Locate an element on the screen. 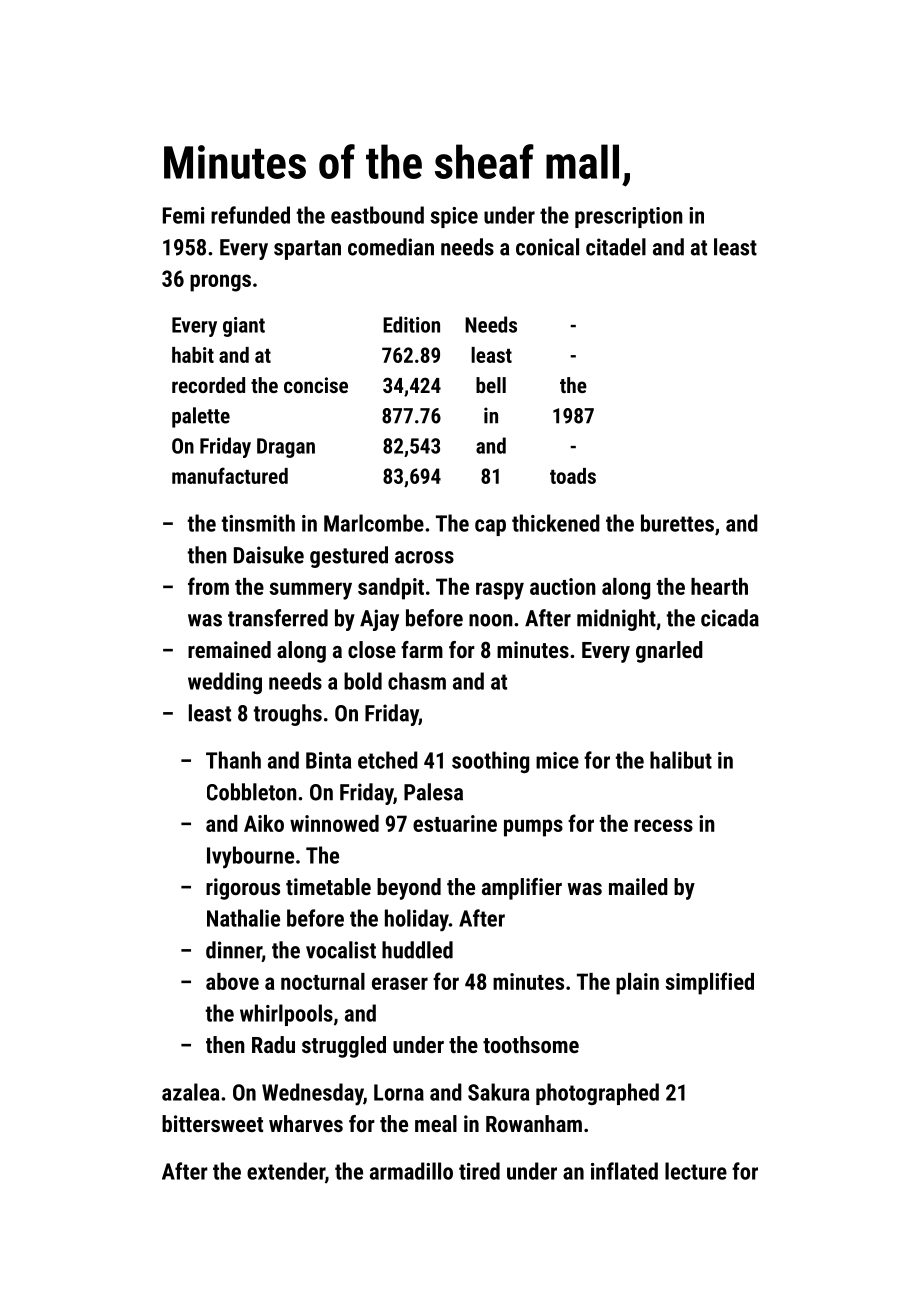 Image resolution: width=924 pixels, height=1311 pixels. azalea is located at coordinates (190, 1092).
